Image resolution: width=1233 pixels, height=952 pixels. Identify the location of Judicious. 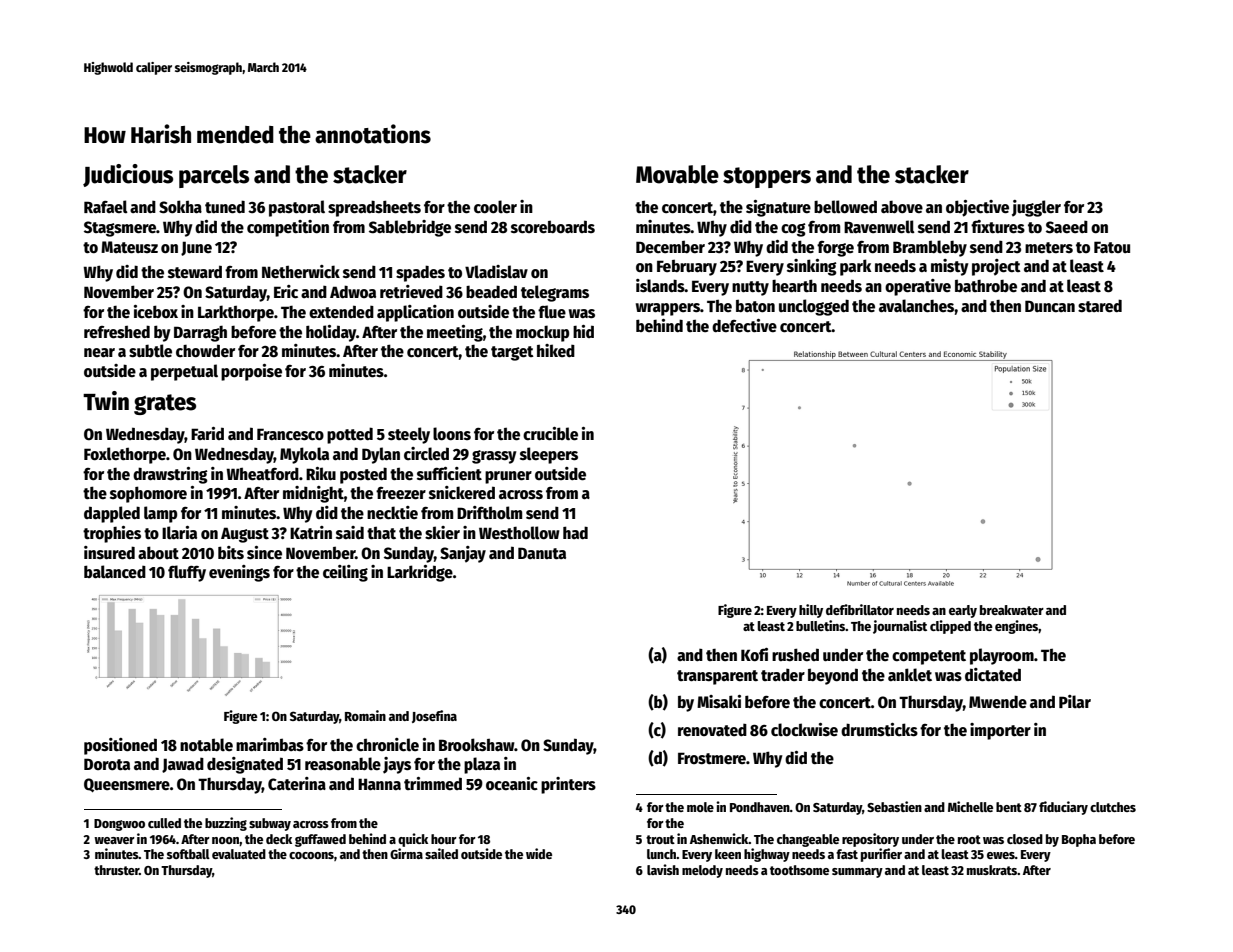
(128, 175).
